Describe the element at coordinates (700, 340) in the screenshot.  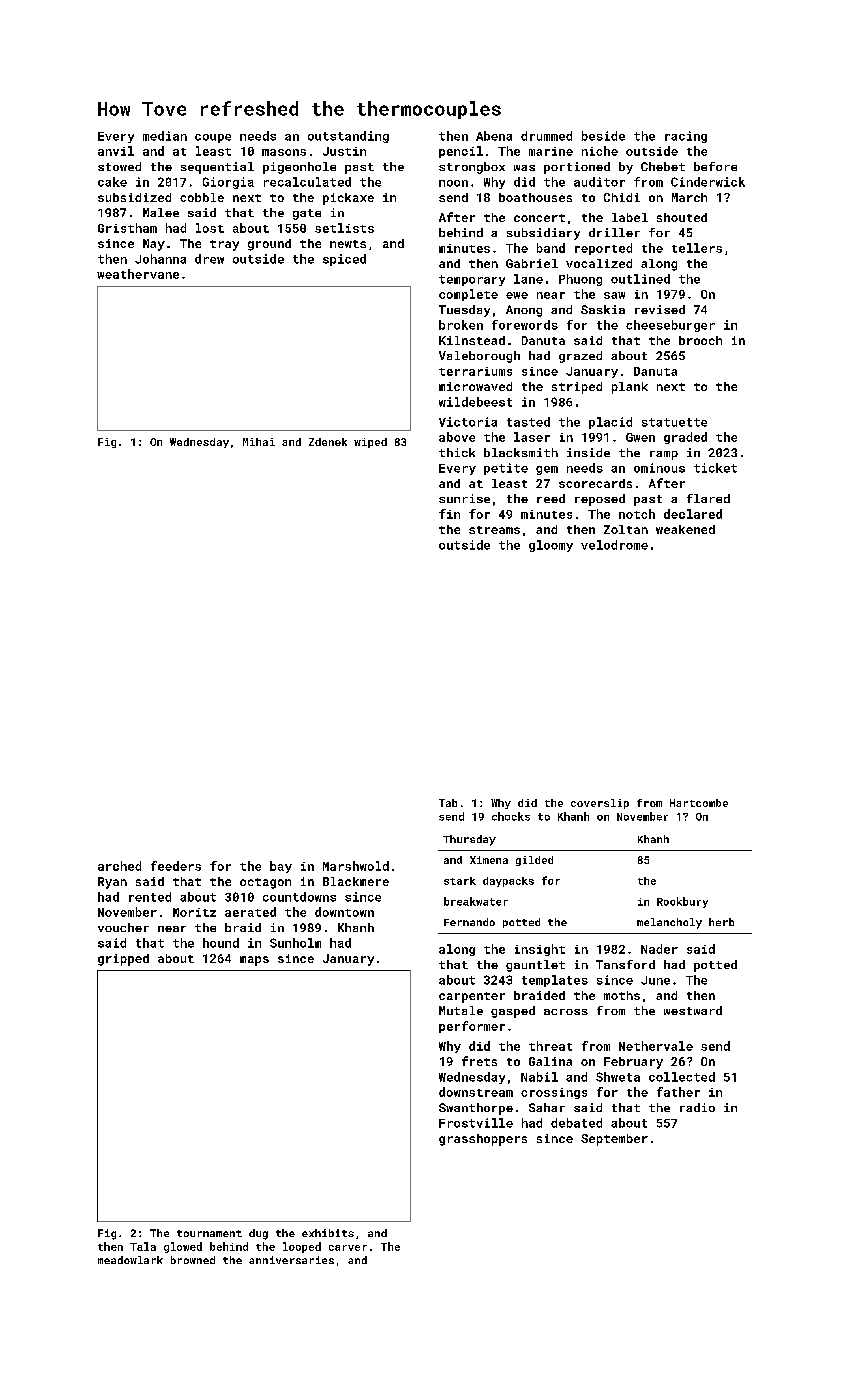
I see `brooch` at that location.
